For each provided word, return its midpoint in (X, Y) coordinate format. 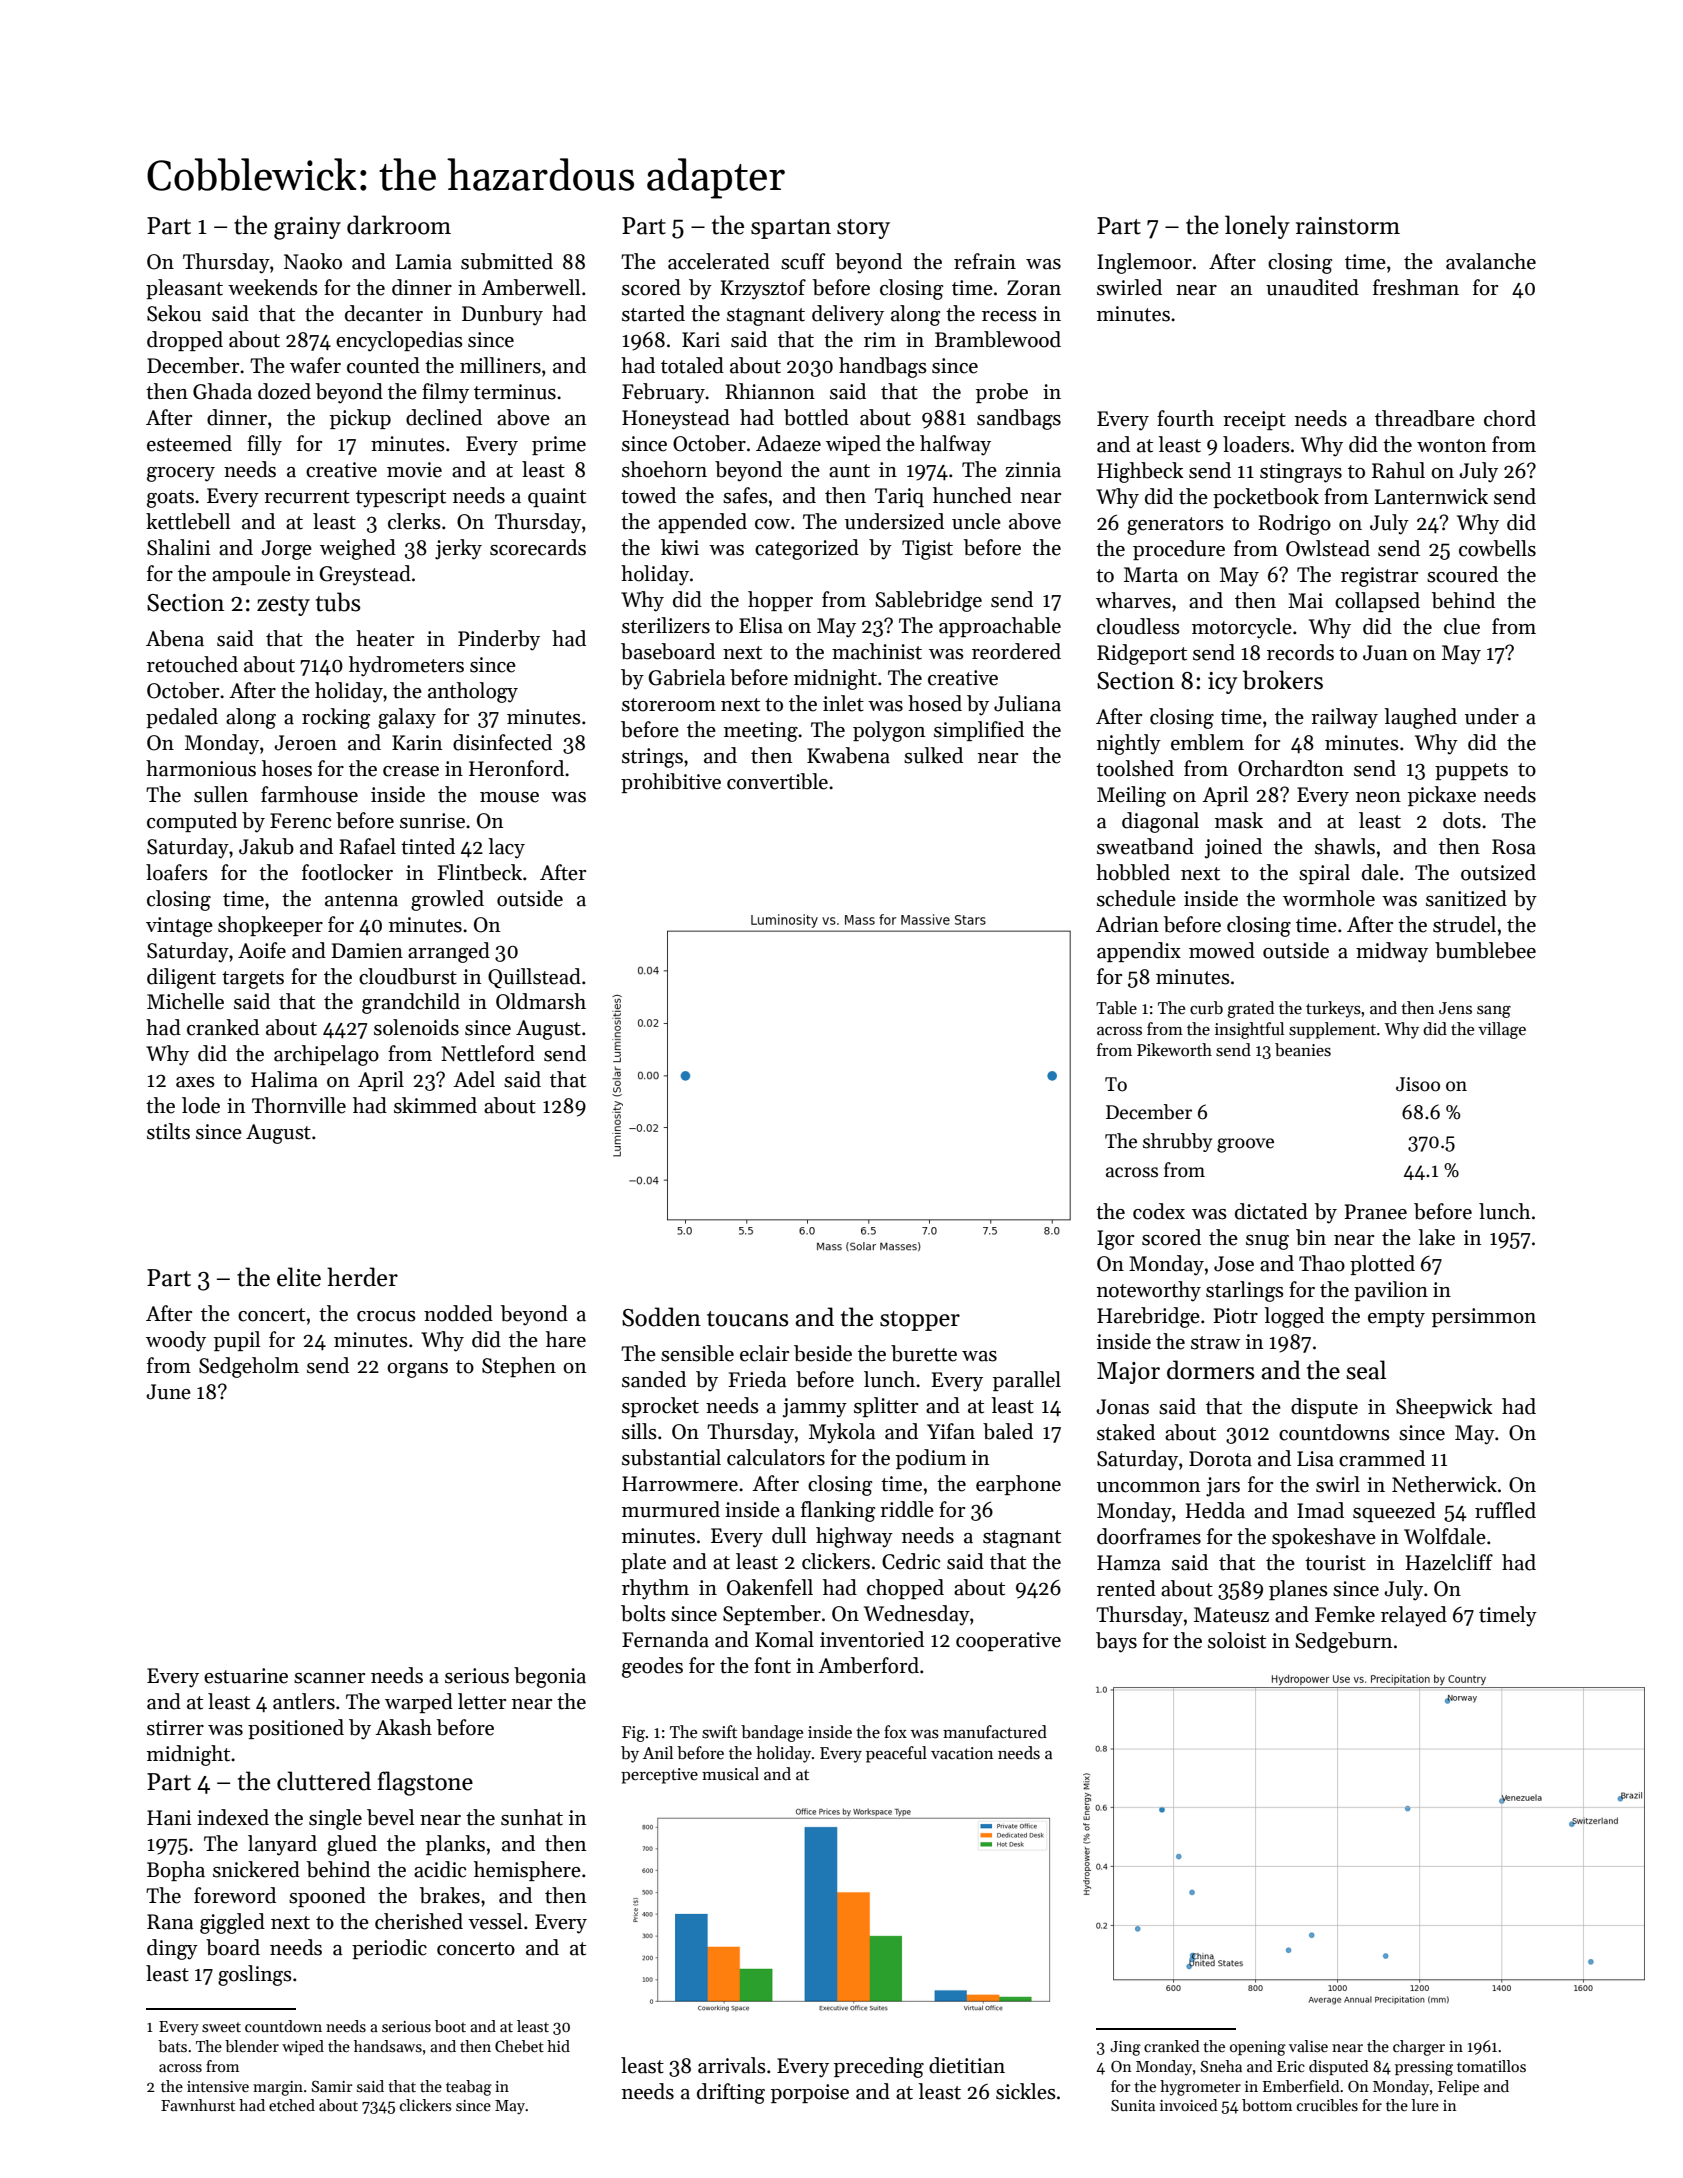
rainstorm (1348, 226)
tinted (428, 846)
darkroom (399, 225)
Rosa (1514, 847)
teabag (469, 2088)
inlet (843, 703)
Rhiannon (770, 391)
